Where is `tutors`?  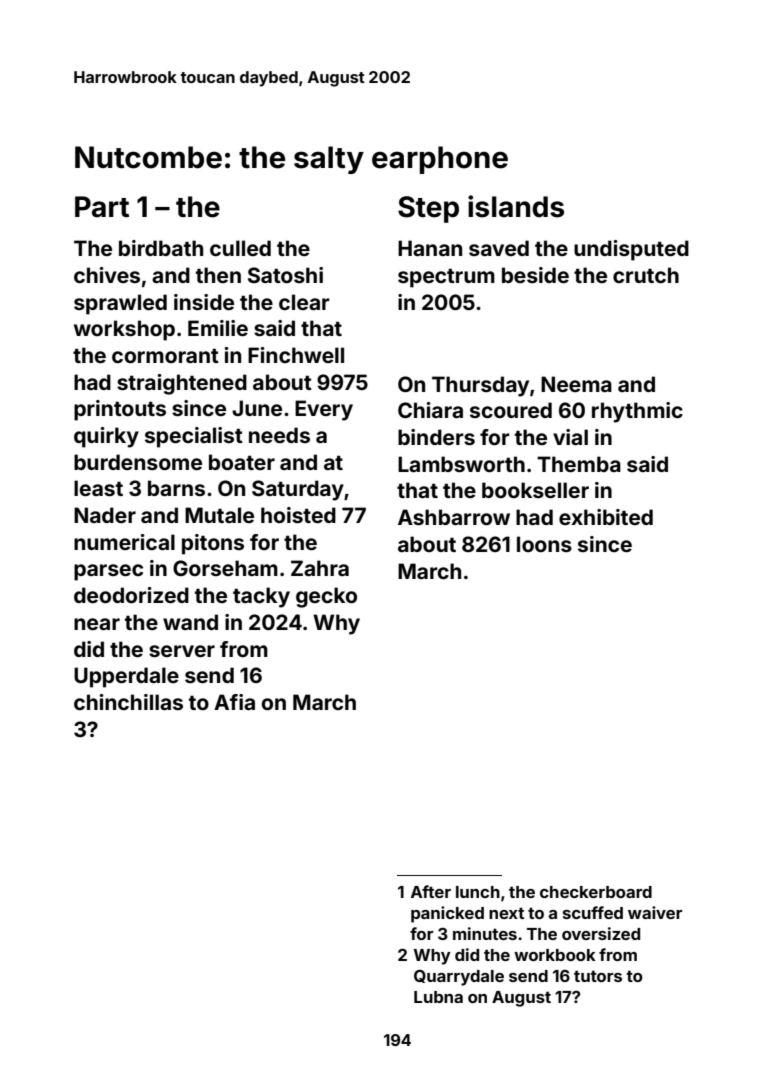
tutors is located at coordinates (598, 976).
